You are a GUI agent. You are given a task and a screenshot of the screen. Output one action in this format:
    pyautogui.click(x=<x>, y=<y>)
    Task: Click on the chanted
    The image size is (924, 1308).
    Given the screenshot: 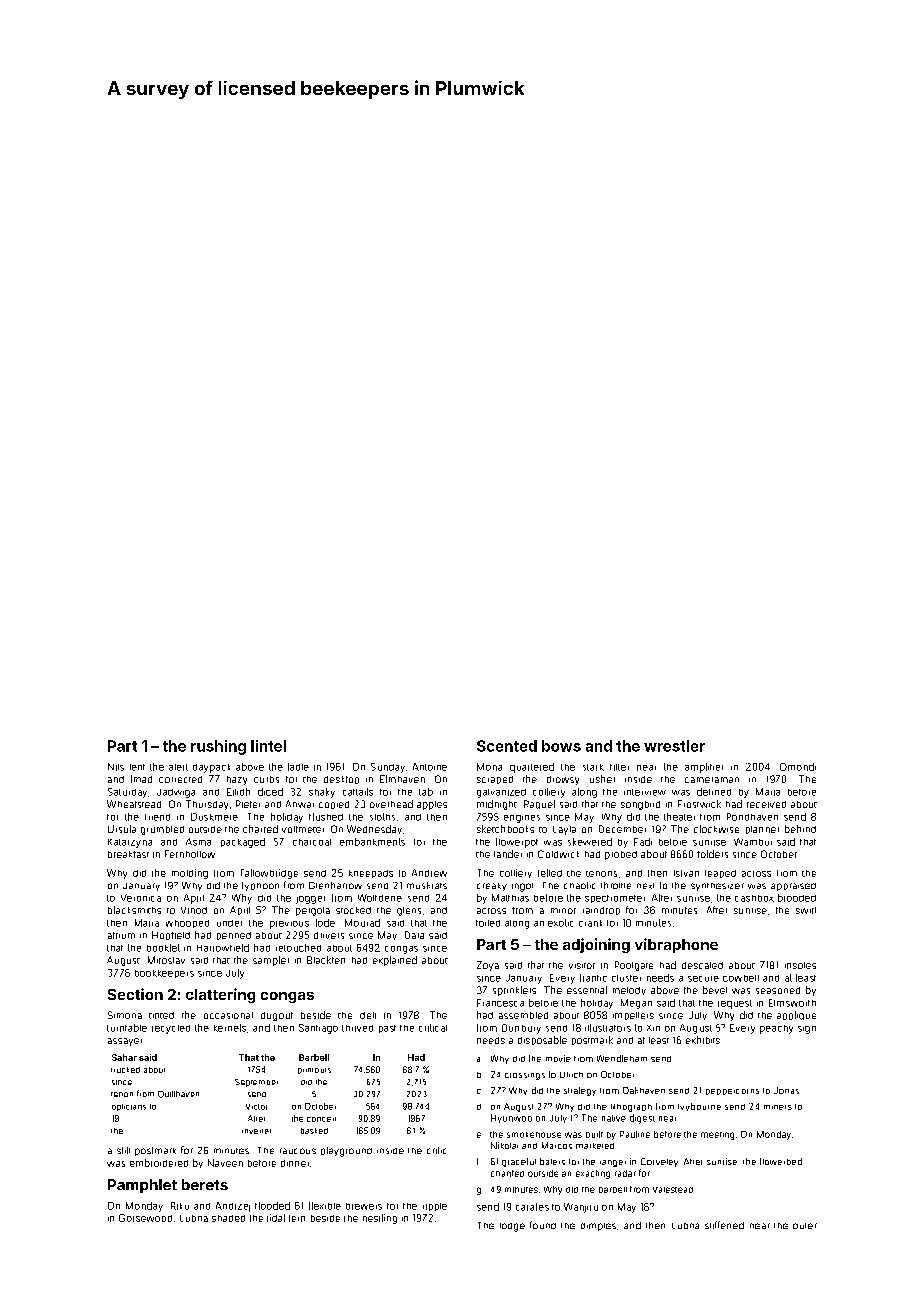 What is the action you would take?
    pyautogui.click(x=507, y=1173)
